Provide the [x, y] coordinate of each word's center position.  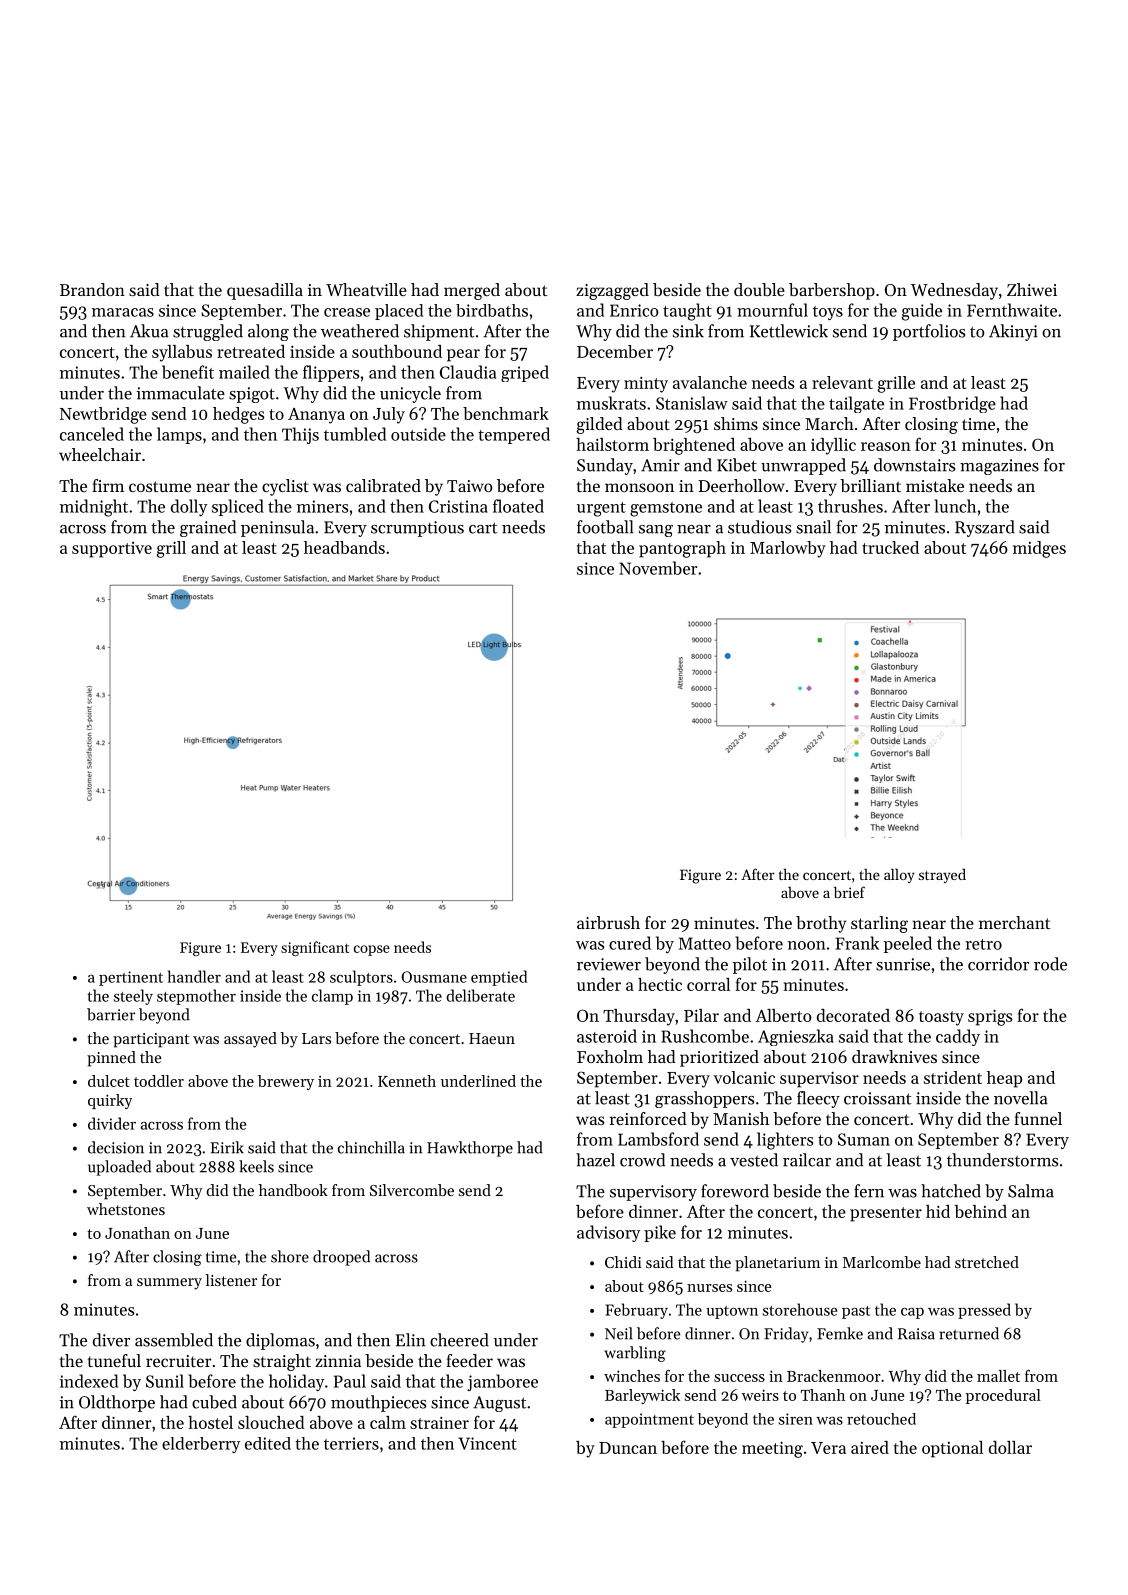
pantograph [682, 549]
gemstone [666, 509]
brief [849, 892]
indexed [89, 1381]
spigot [252, 395]
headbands [344, 547]
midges [1039, 549]
